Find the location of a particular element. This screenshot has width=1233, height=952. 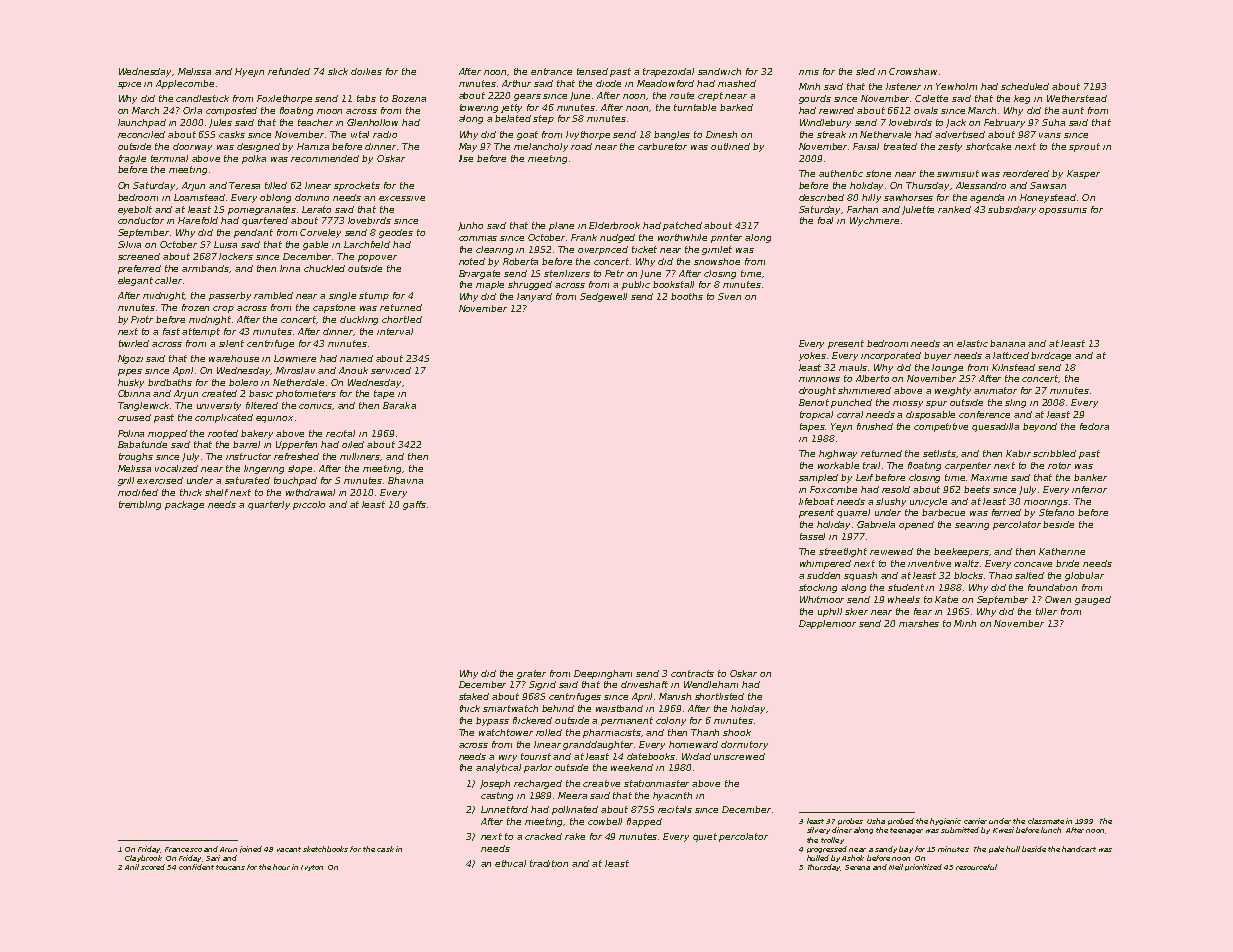

gaffs is located at coordinates (414, 505).
